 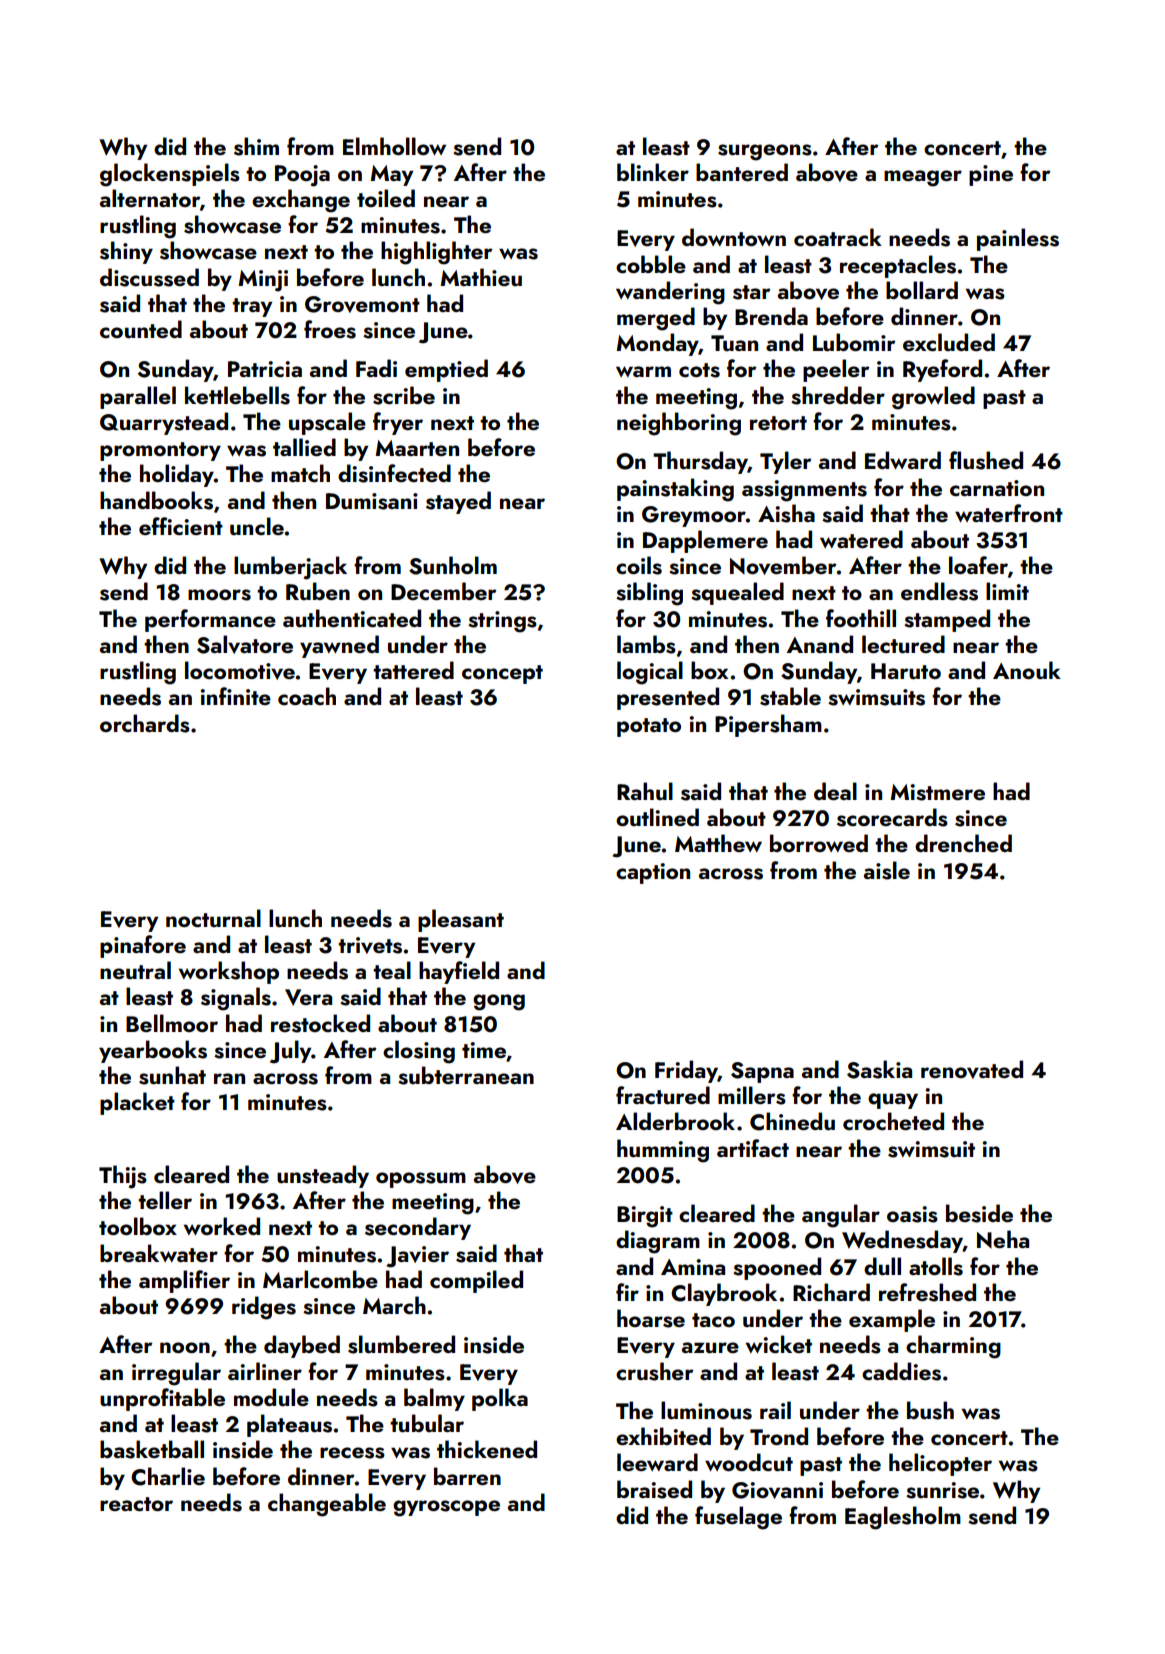 What do you see at coordinates (256, 146) in the document?
I see `shim` at bounding box center [256, 146].
